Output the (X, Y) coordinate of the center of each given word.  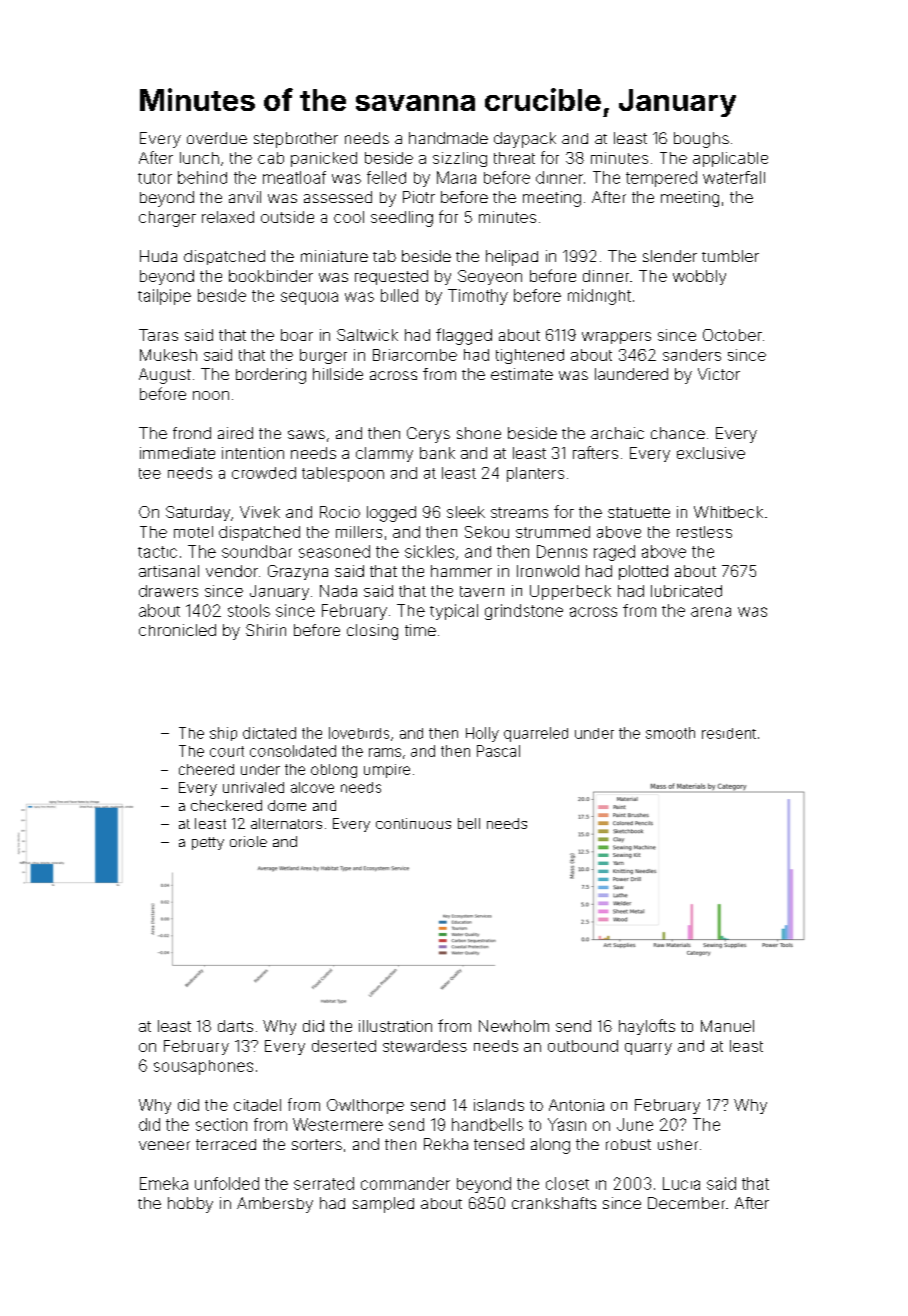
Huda (158, 256)
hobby (190, 1205)
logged (391, 514)
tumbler (730, 256)
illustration (395, 1026)
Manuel (727, 1026)
